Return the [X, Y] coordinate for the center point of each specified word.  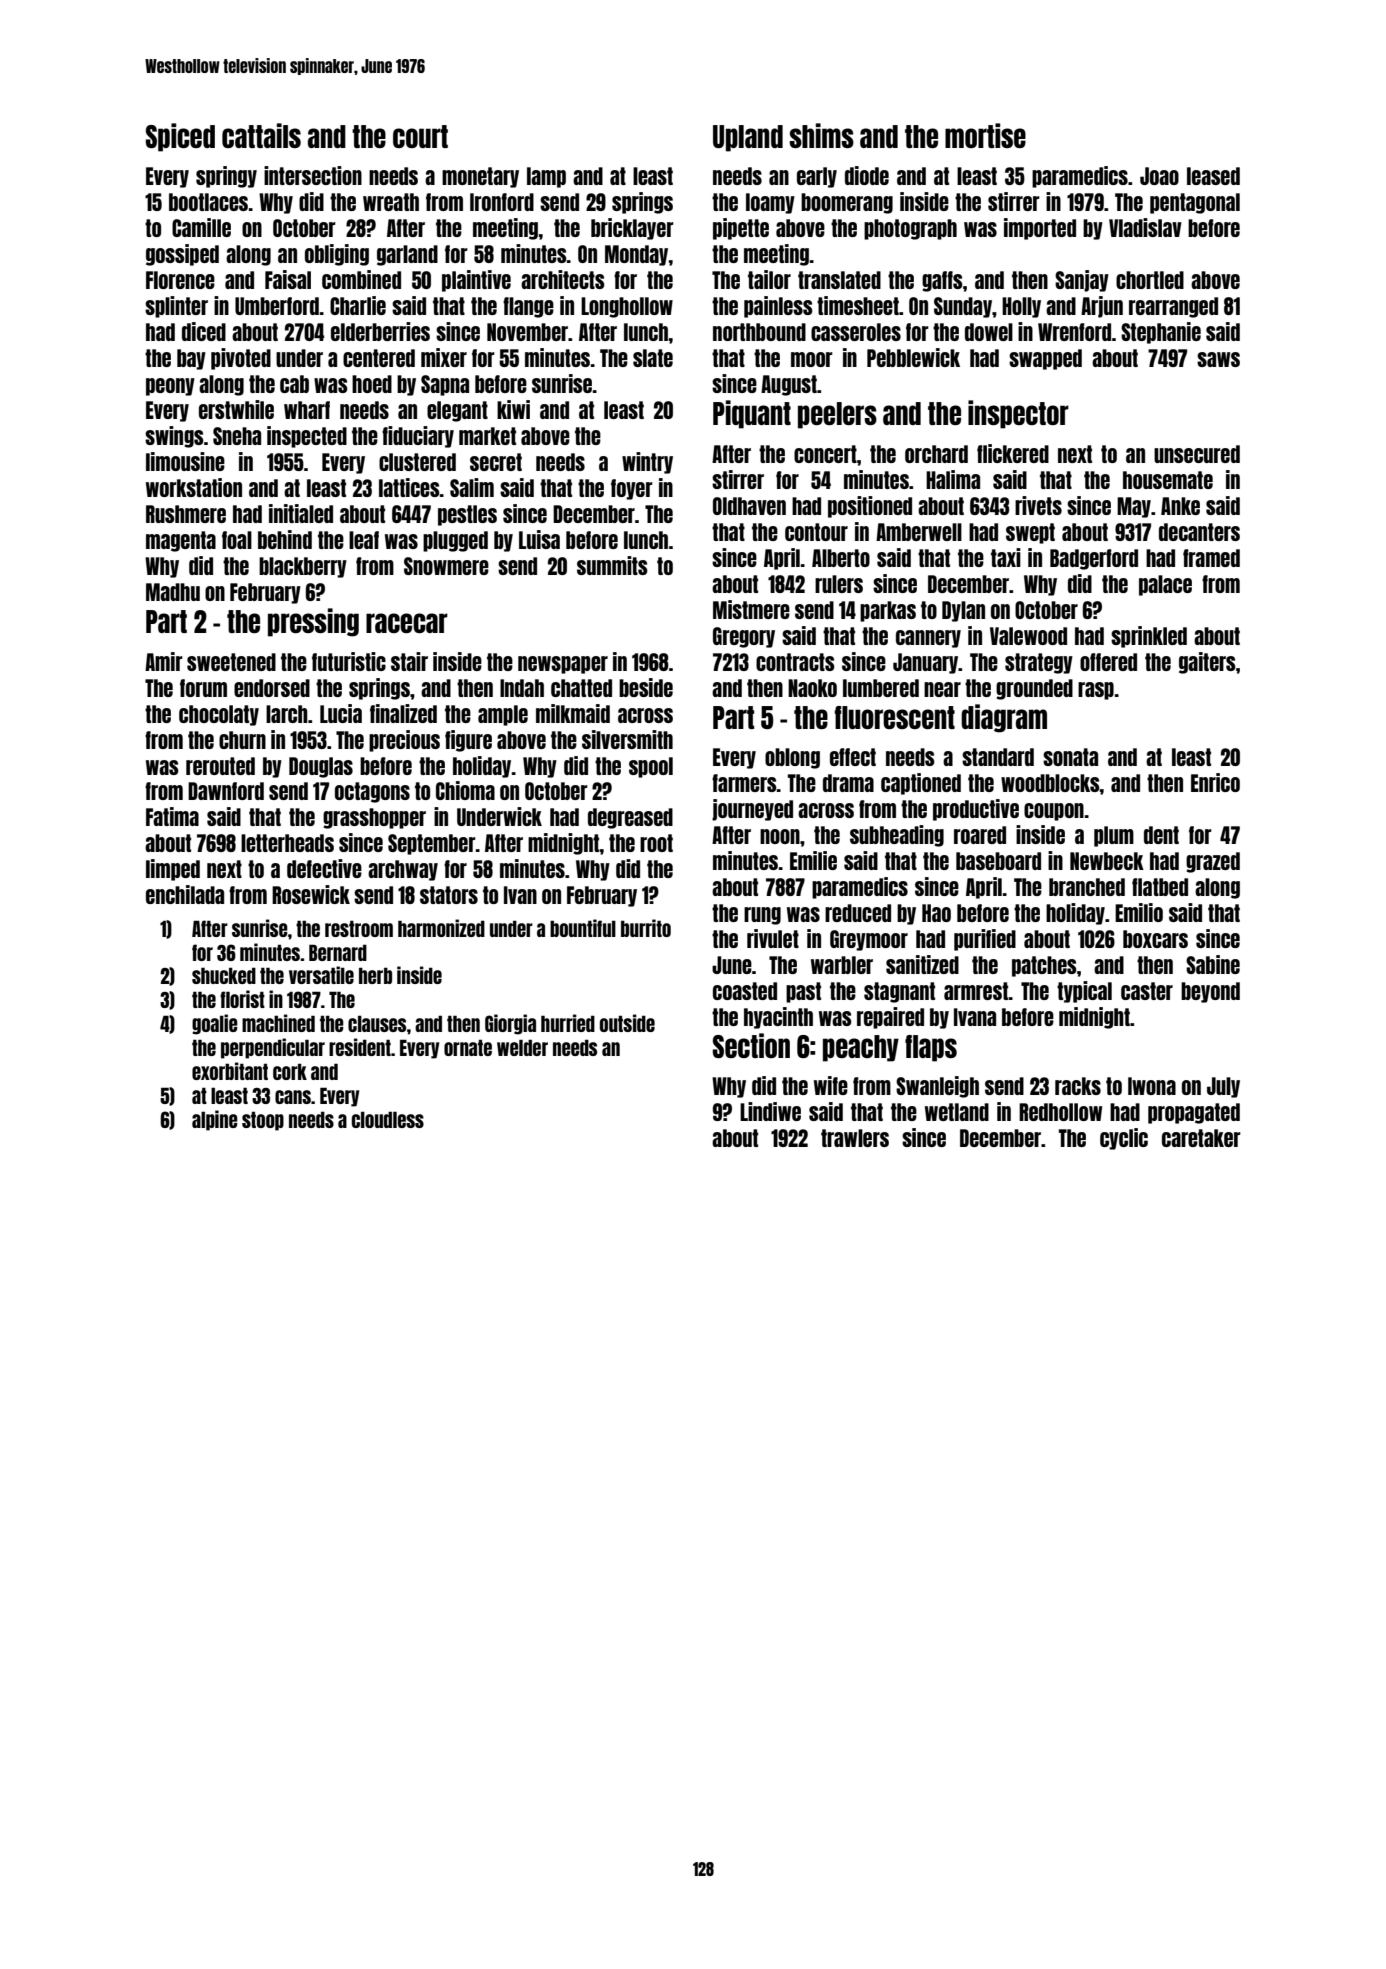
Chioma [465, 790]
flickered [1013, 453]
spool [651, 767]
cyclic [1124, 1139]
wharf [307, 410]
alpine [215, 1120]
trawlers [855, 1138]
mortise [985, 135]
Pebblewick [913, 357]
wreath [391, 202]
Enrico [1215, 782]
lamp [546, 177]
